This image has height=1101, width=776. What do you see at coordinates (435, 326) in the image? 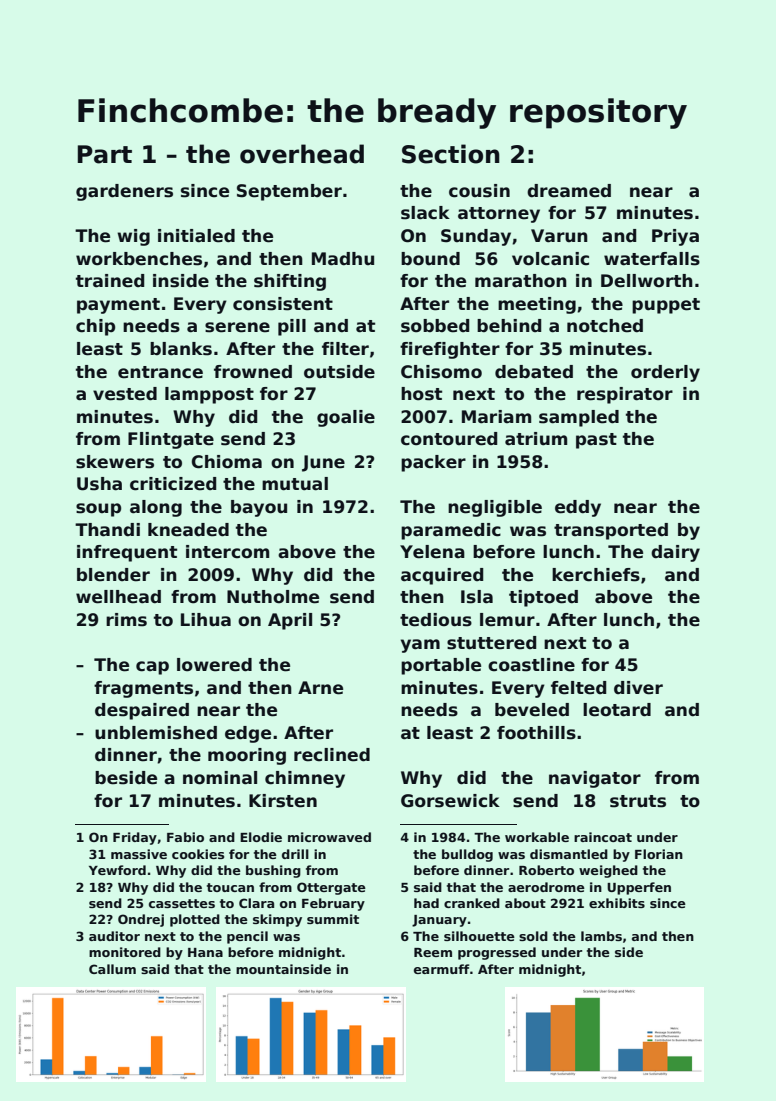
I see `sobbed` at bounding box center [435, 326].
